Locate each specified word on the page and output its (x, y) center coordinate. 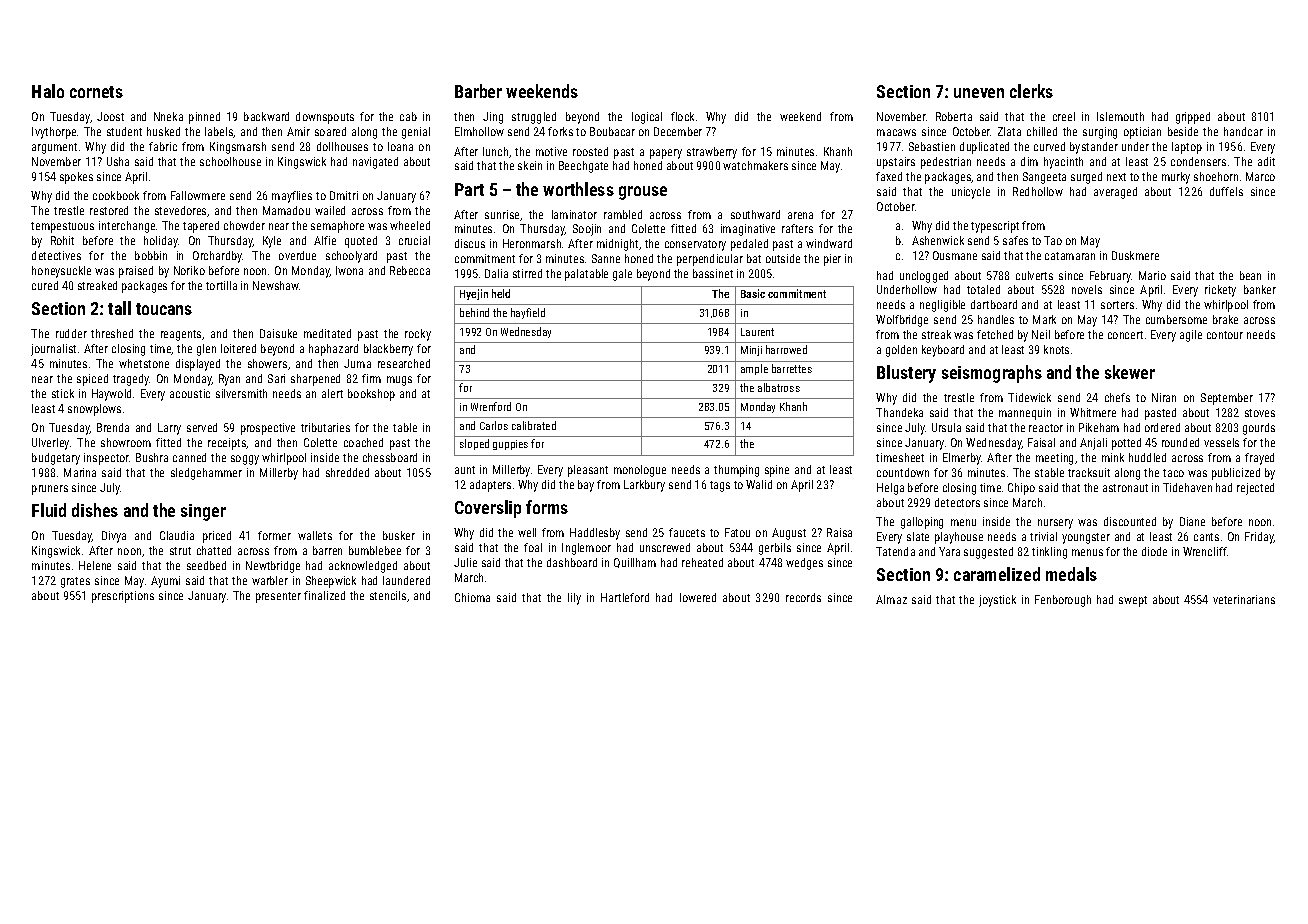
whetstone (144, 363)
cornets (96, 92)
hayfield (528, 313)
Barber (478, 91)
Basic (753, 293)
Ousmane (955, 255)
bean (1250, 275)
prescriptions (123, 597)
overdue (297, 255)
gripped (1193, 118)
